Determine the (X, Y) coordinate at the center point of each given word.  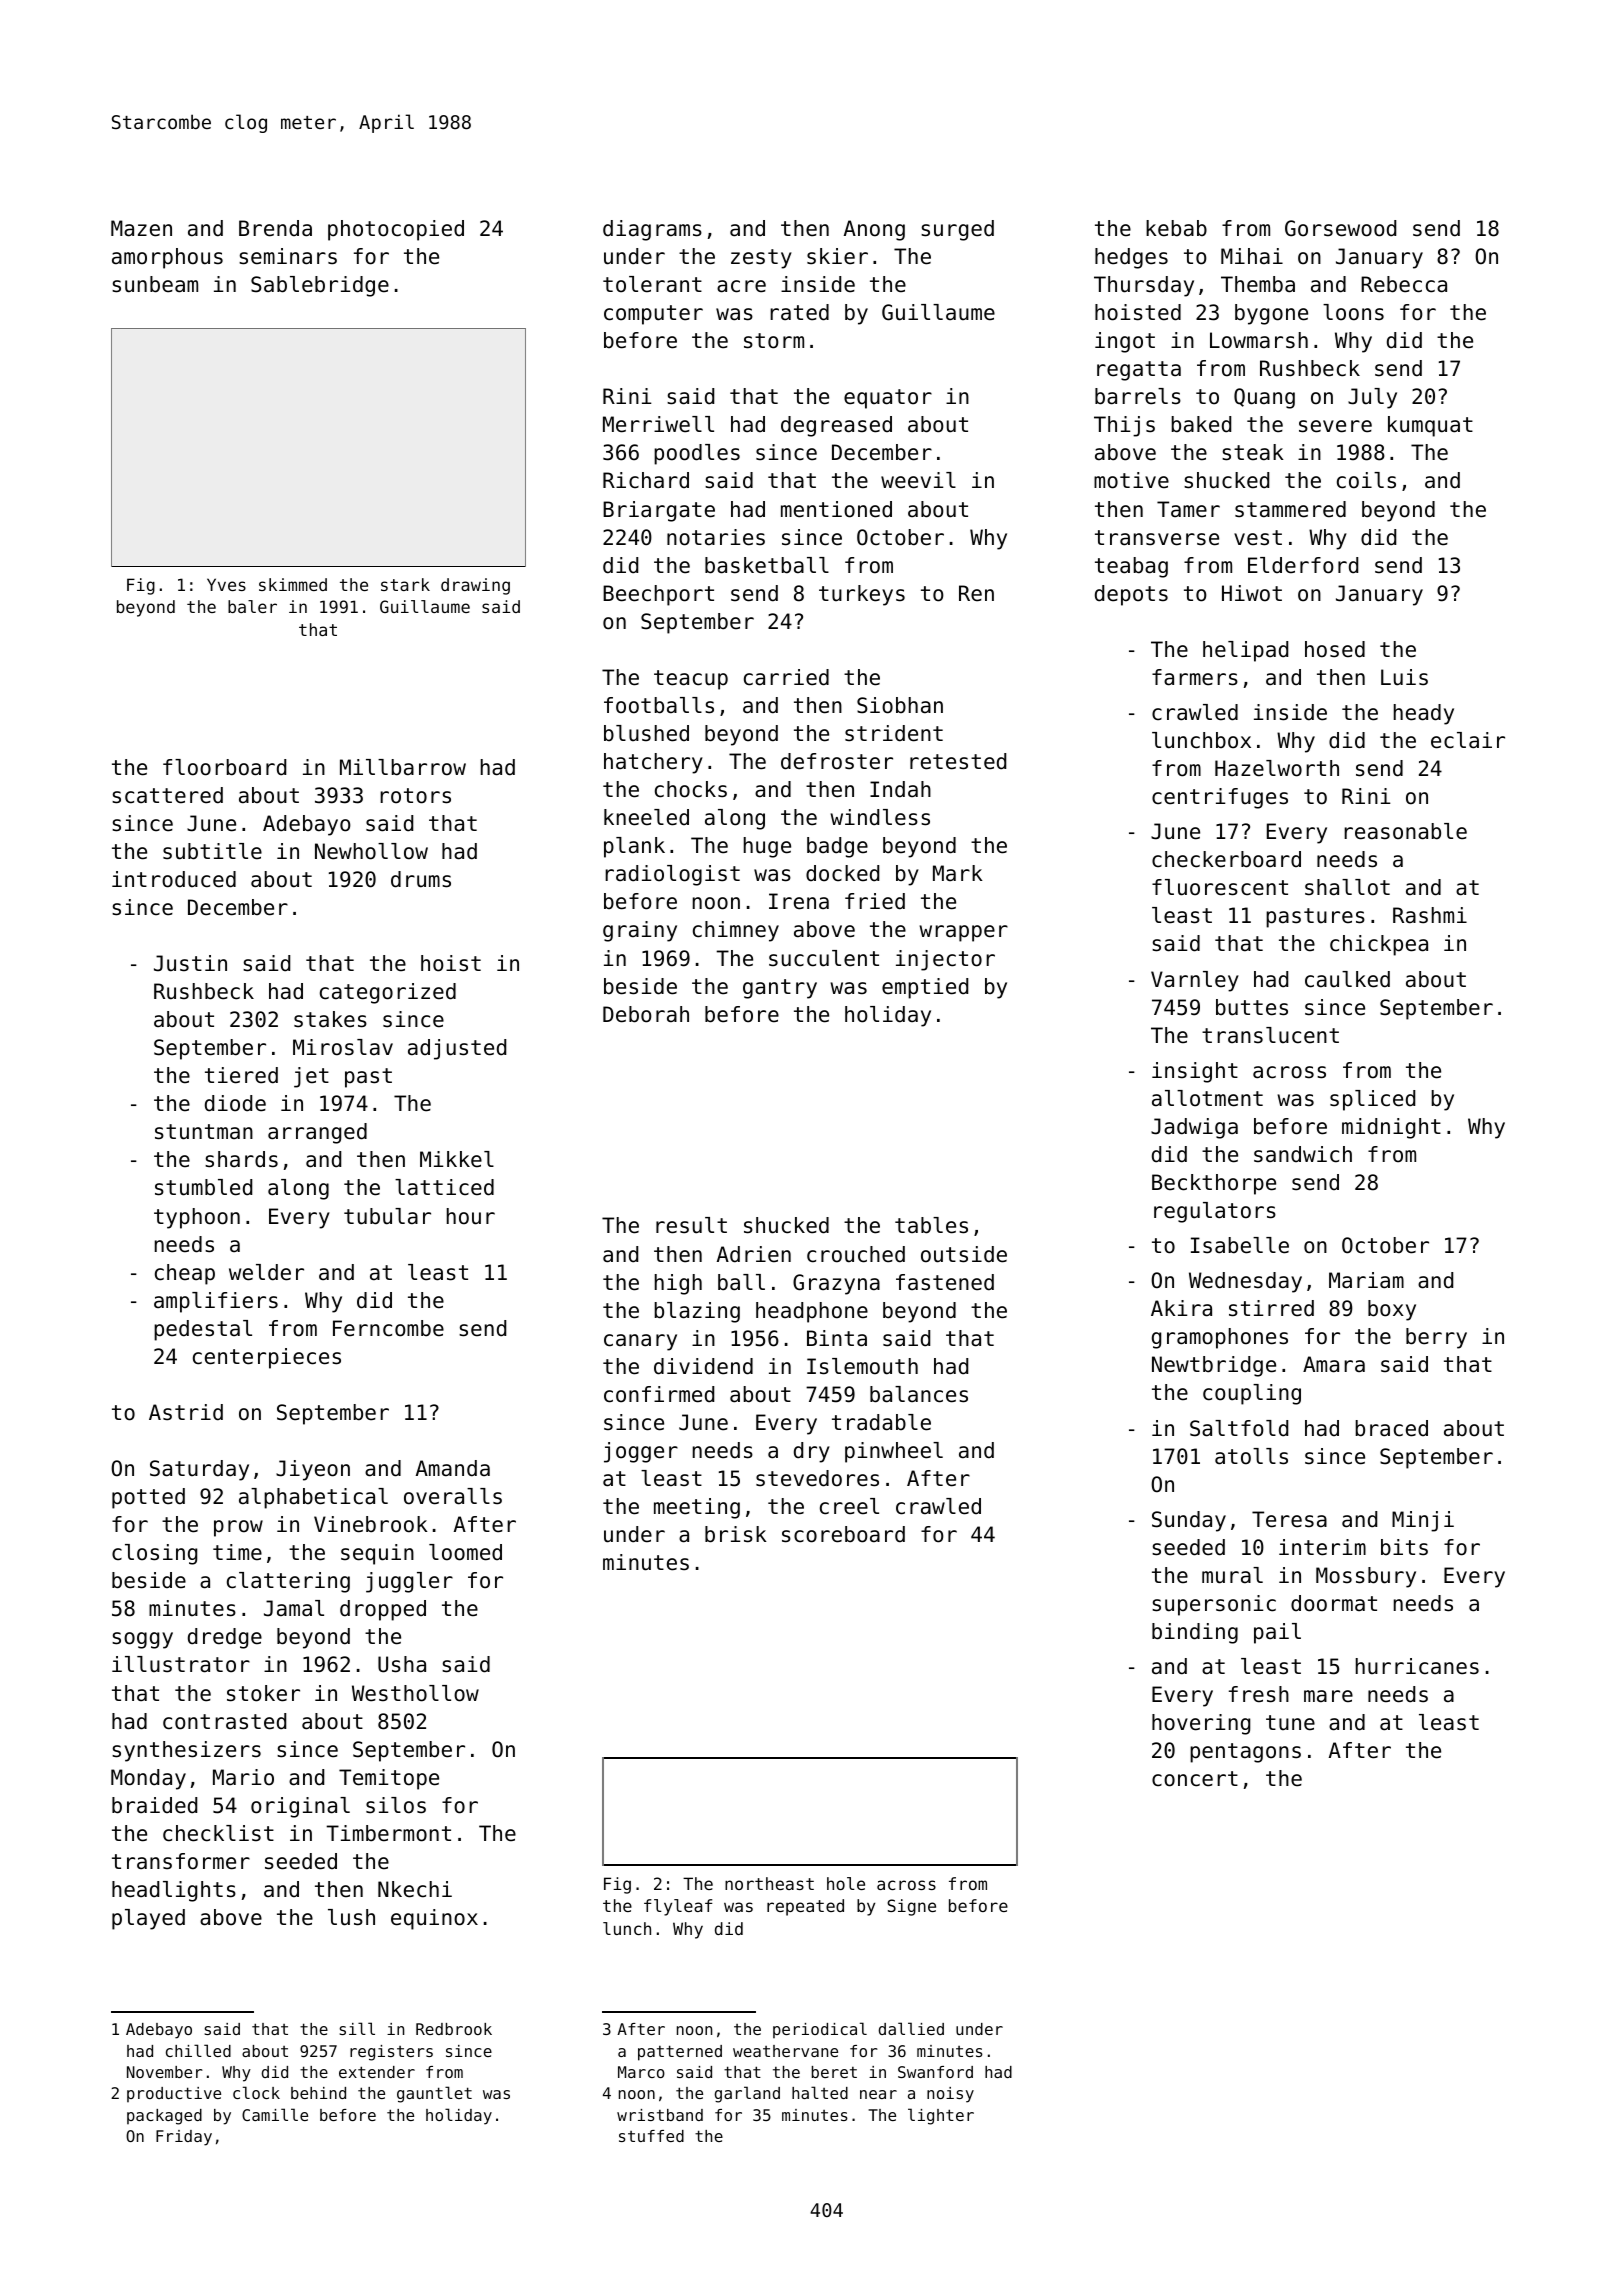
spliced (1372, 1100)
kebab (1176, 228)
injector (945, 960)
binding (1195, 1633)
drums (421, 879)
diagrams (652, 230)
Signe (911, 1907)
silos (396, 1805)
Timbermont (388, 1833)
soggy (142, 1640)
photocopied (396, 230)
